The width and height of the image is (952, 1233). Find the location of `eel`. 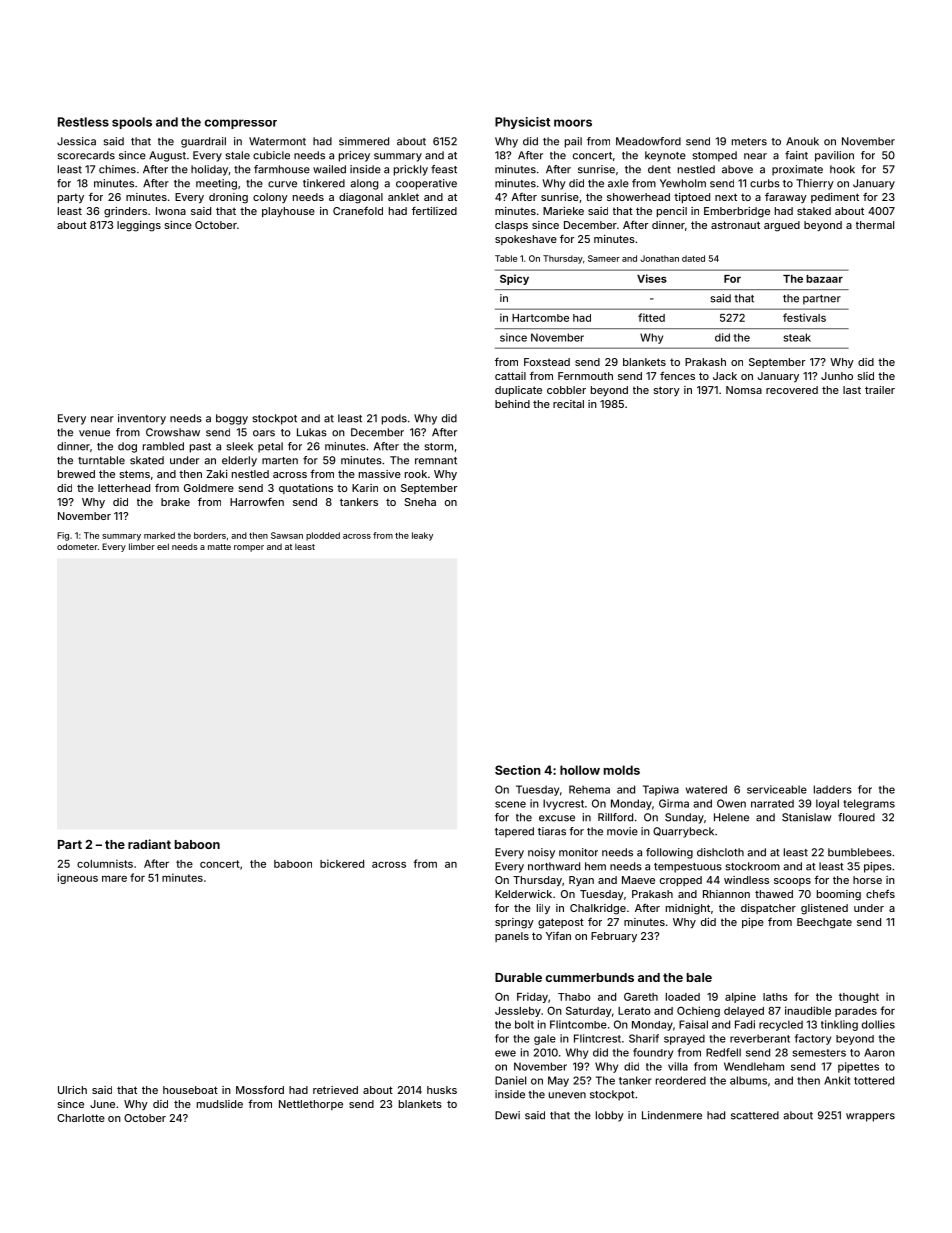

eel is located at coordinates (163, 546).
